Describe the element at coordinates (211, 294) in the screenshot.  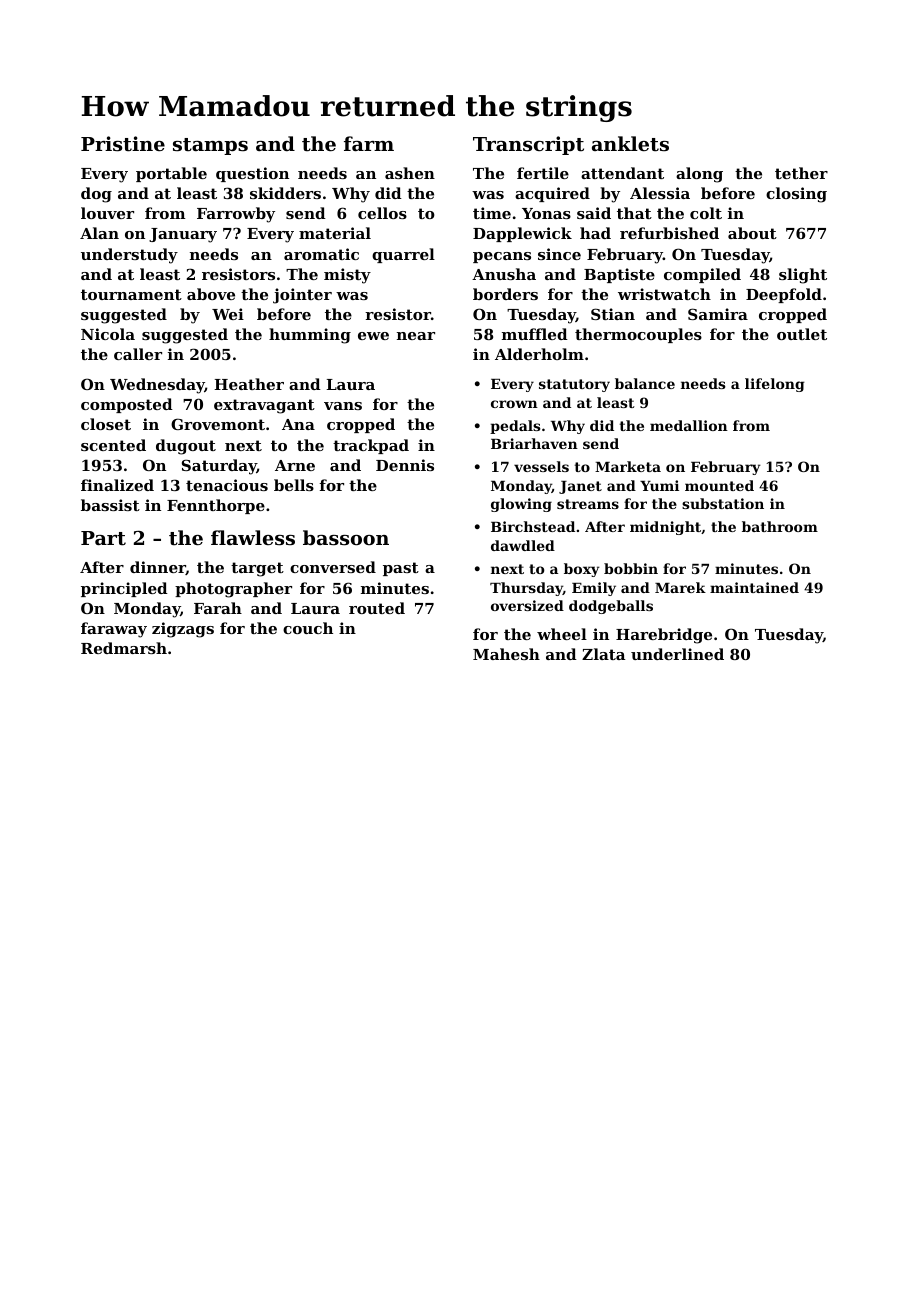
I see `above` at that location.
